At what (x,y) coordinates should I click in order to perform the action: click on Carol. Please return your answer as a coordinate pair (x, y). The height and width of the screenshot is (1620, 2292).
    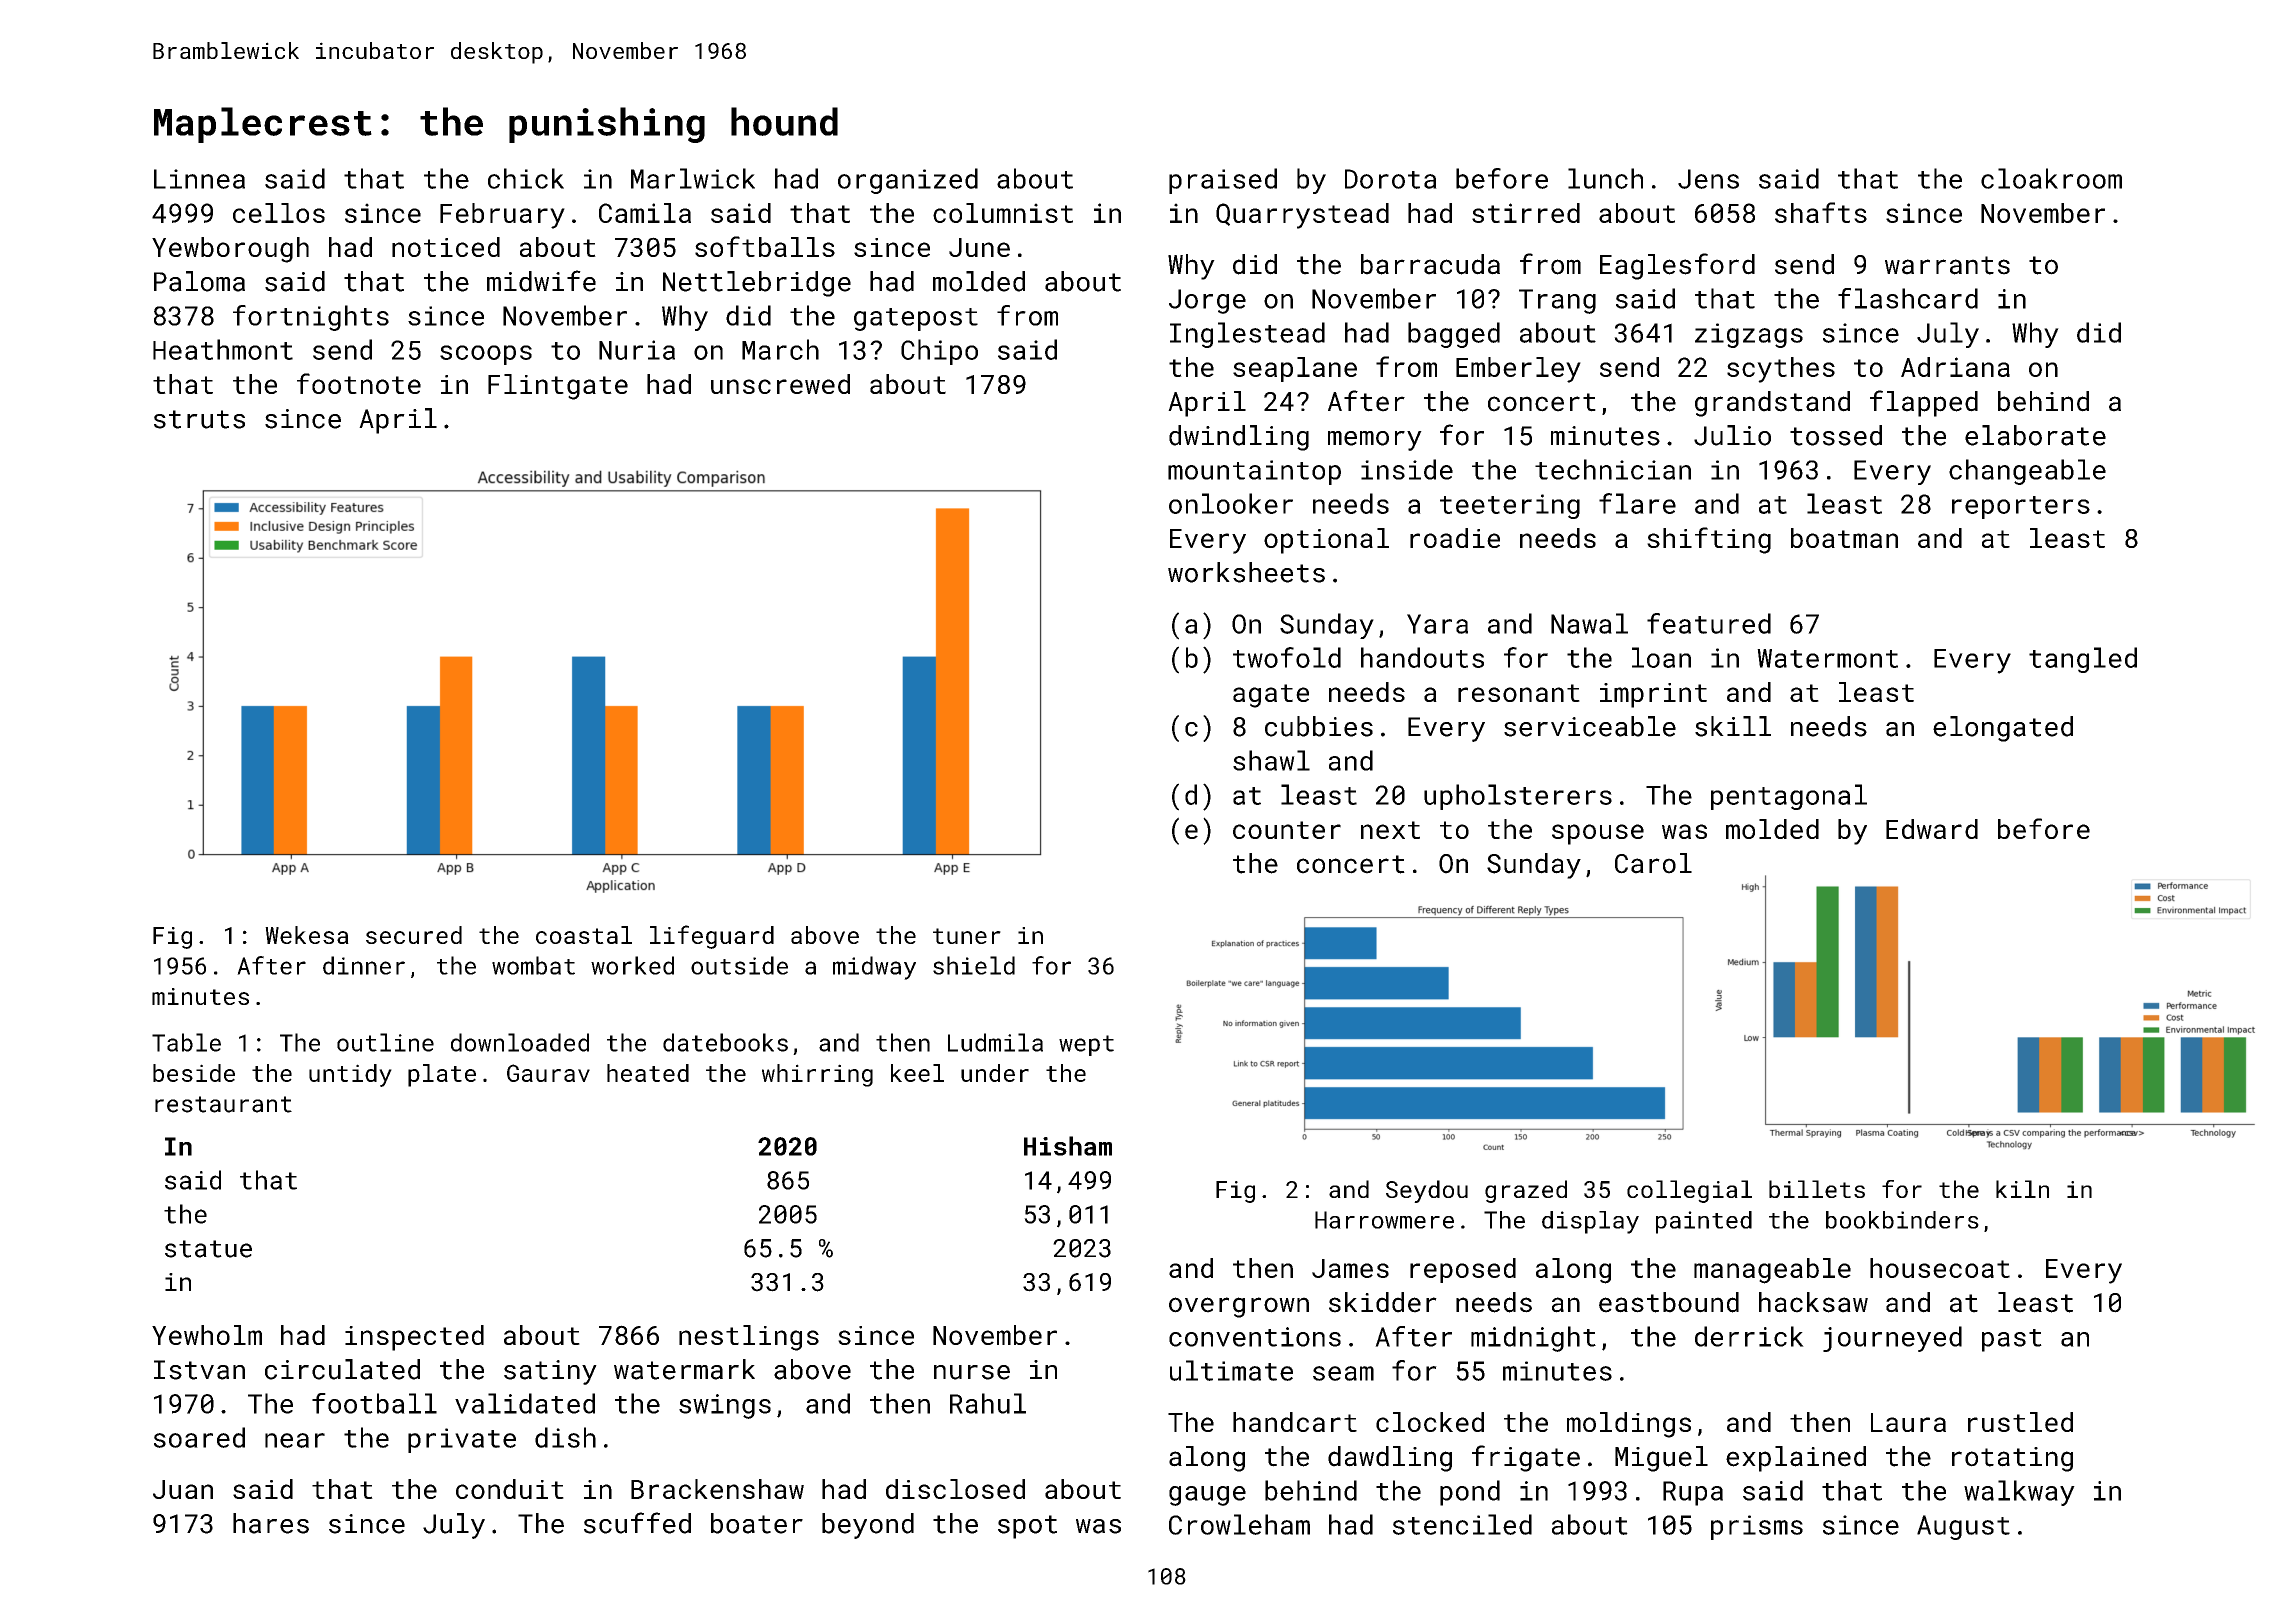
    Looking at the image, I should click on (1653, 863).
